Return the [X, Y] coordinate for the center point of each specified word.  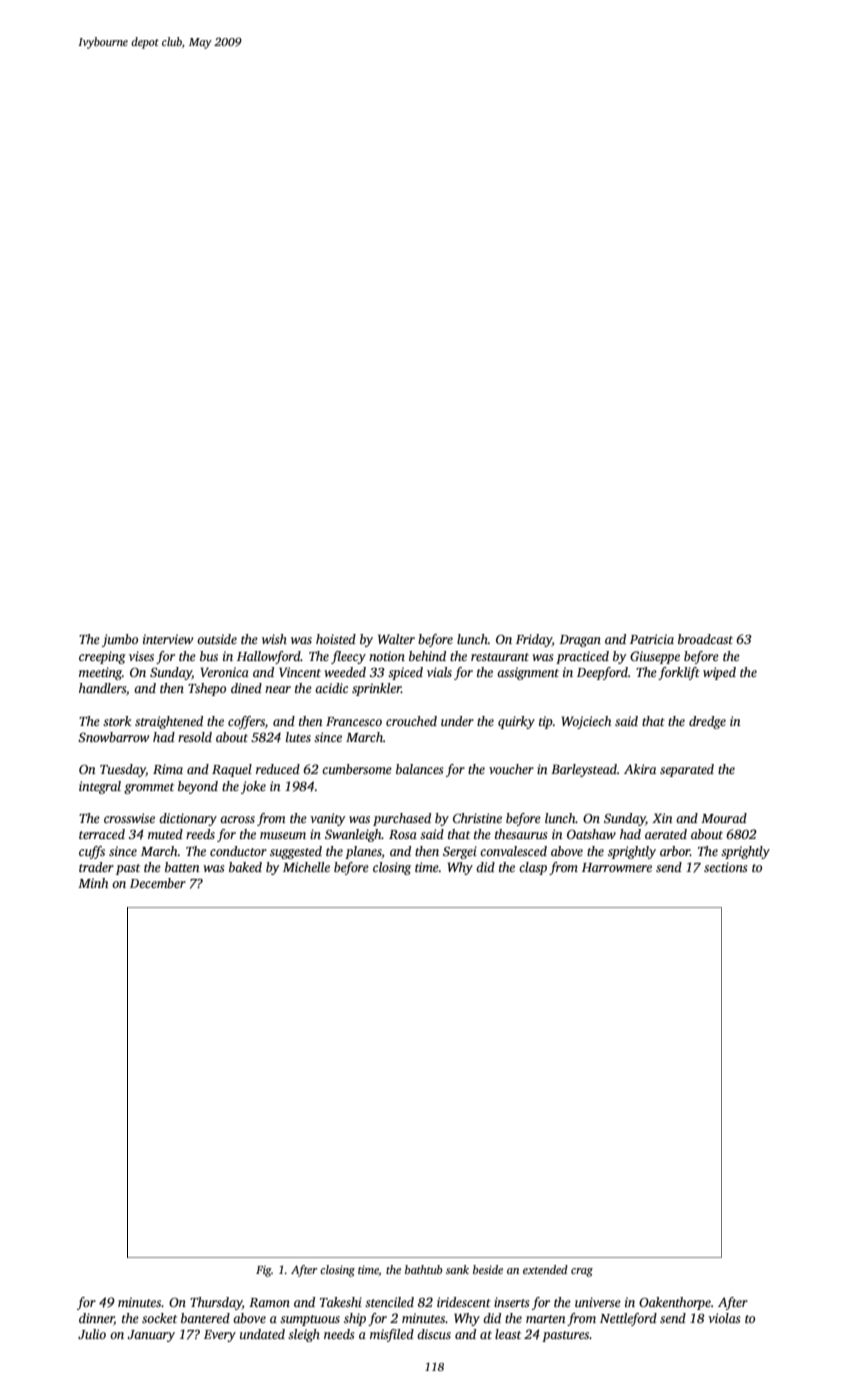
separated [687, 770]
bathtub [424, 1269]
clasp [533, 868]
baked [245, 867]
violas [724, 1318]
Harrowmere [617, 867]
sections [725, 867]
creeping [102, 657]
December [158, 883]
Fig [264, 1271]
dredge [707, 722]
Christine [477, 818]
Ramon [269, 1302]
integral [100, 787]
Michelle [306, 867]
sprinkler [376, 689]
